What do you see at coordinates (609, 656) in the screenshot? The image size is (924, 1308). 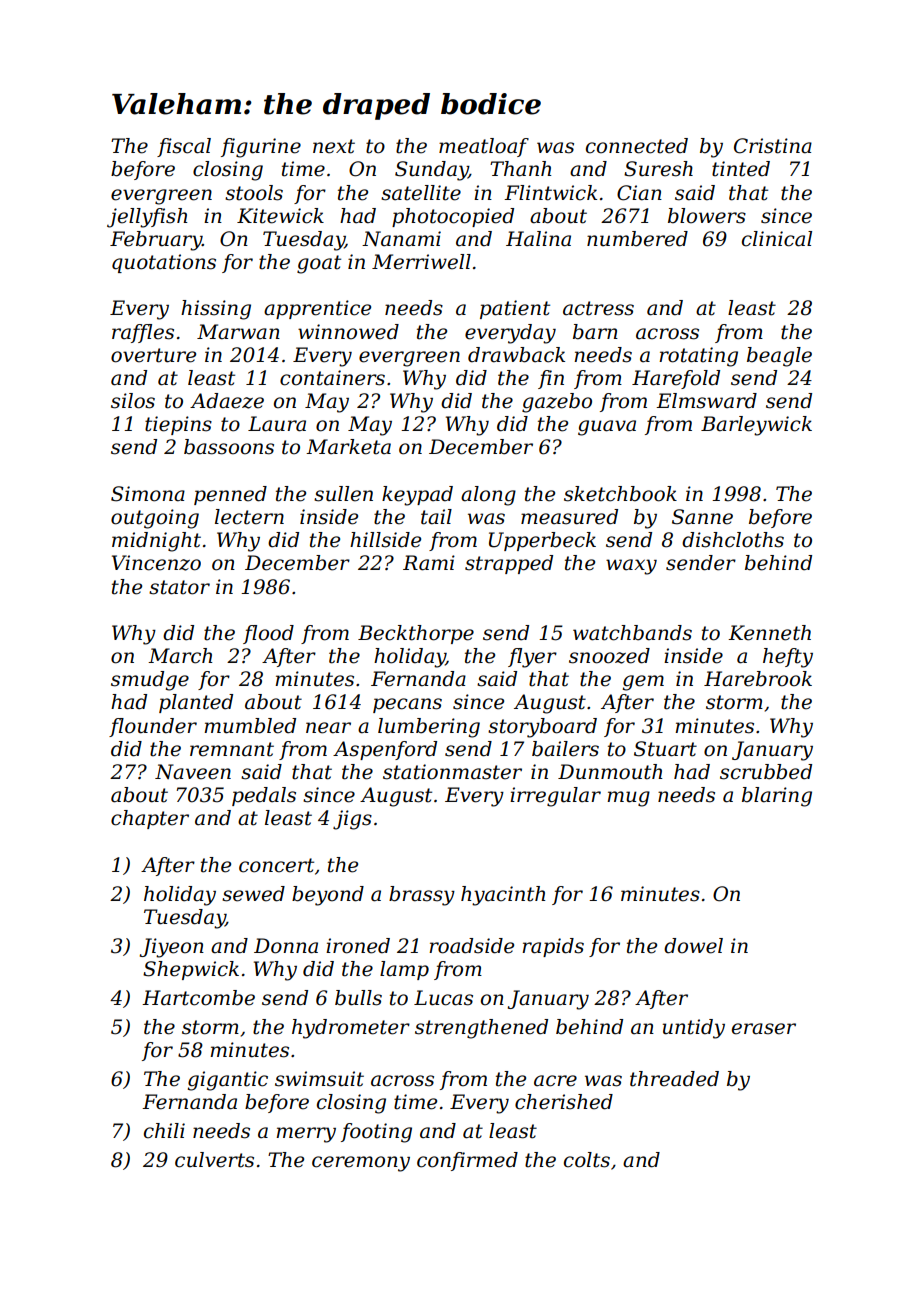 I see `snoozed` at bounding box center [609, 656].
